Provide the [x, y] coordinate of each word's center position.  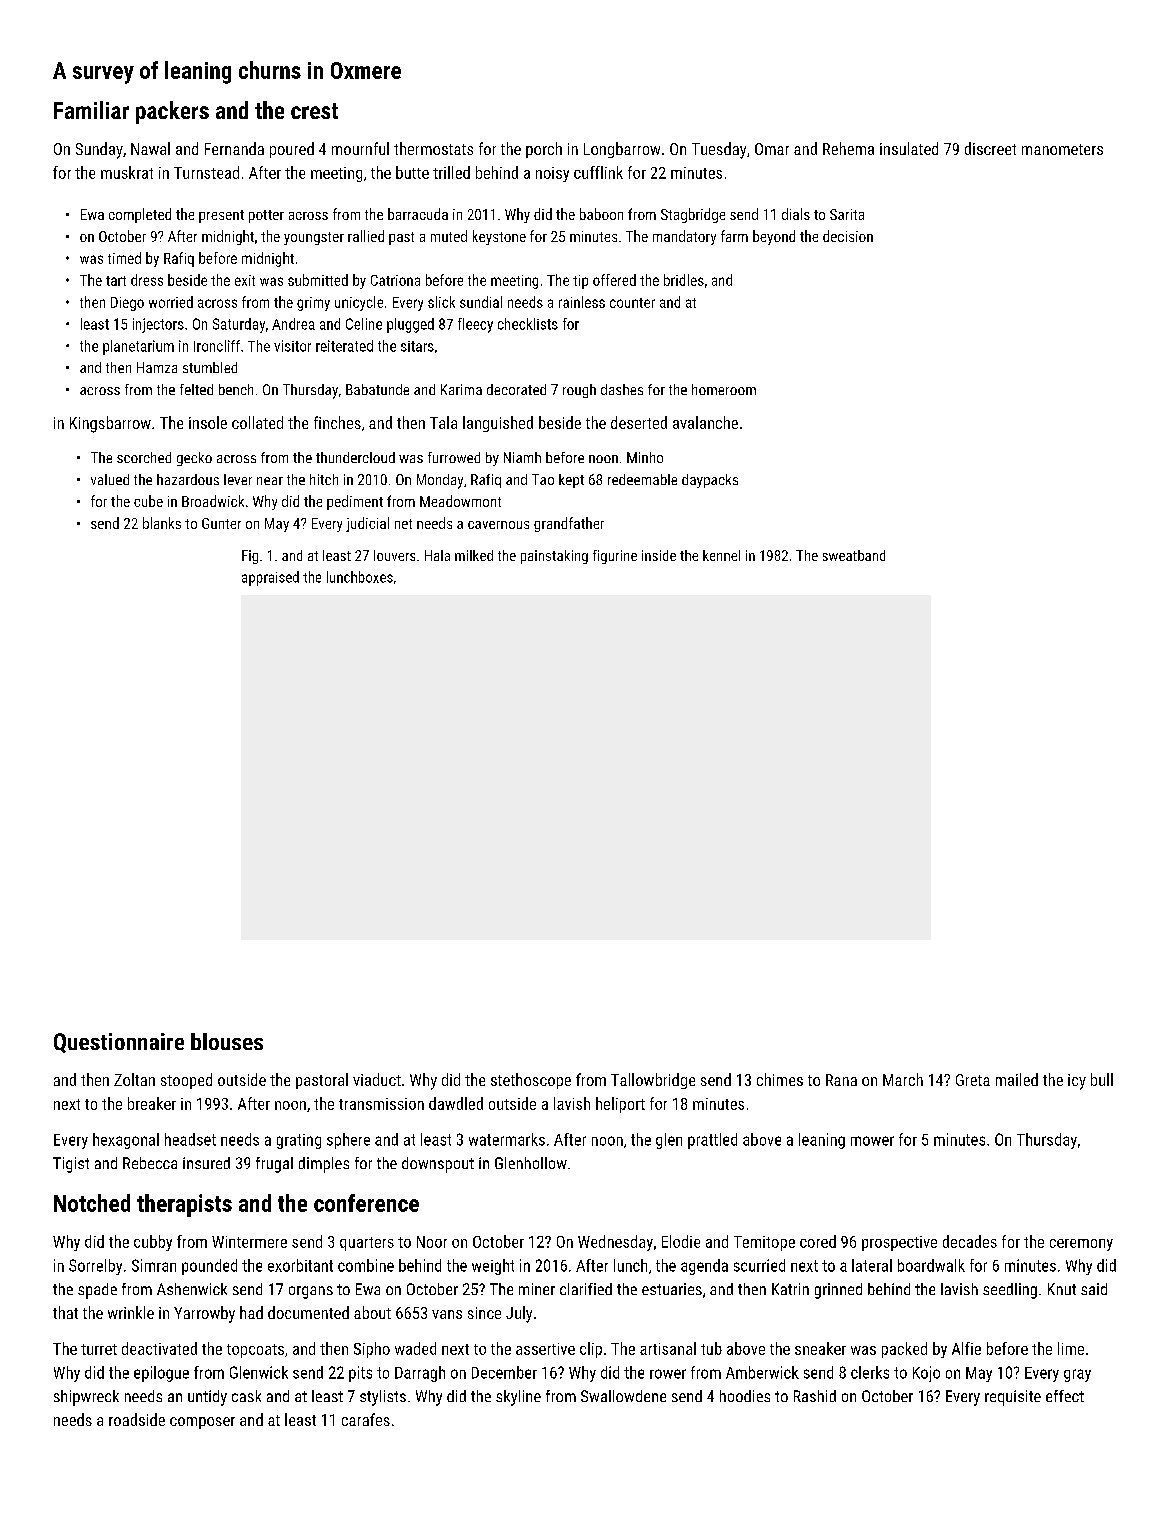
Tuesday [719, 150]
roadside [137, 1419]
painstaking [554, 557]
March [903, 1079]
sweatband [854, 555]
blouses [227, 1041]
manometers [1062, 149]
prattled [712, 1141]
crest [314, 111]
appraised [270, 578]
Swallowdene [623, 1396]
